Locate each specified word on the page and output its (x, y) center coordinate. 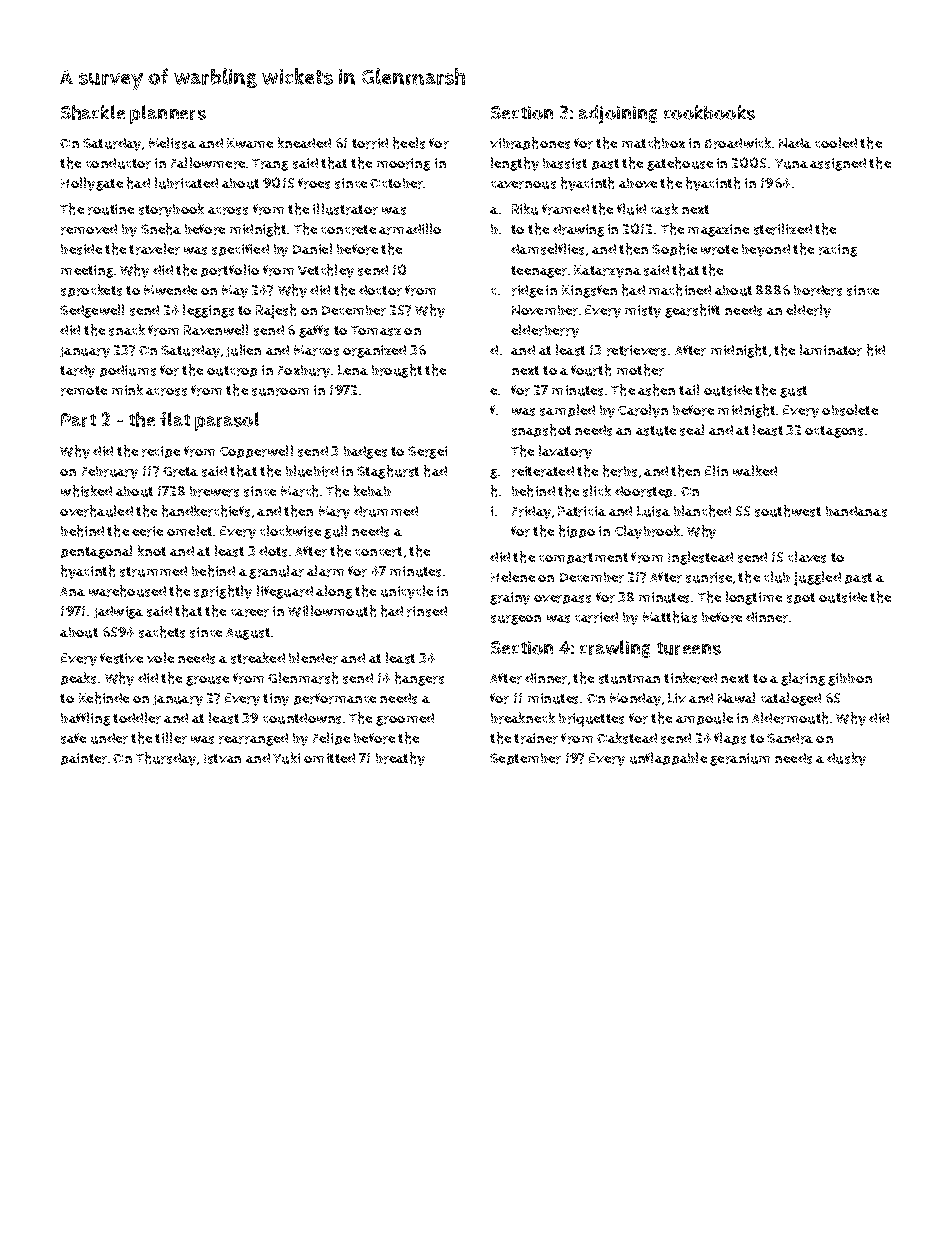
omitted (329, 758)
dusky (846, 759)
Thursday (166, 759)
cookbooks (709, 112)
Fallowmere (208, 163)
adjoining (618, 114)
